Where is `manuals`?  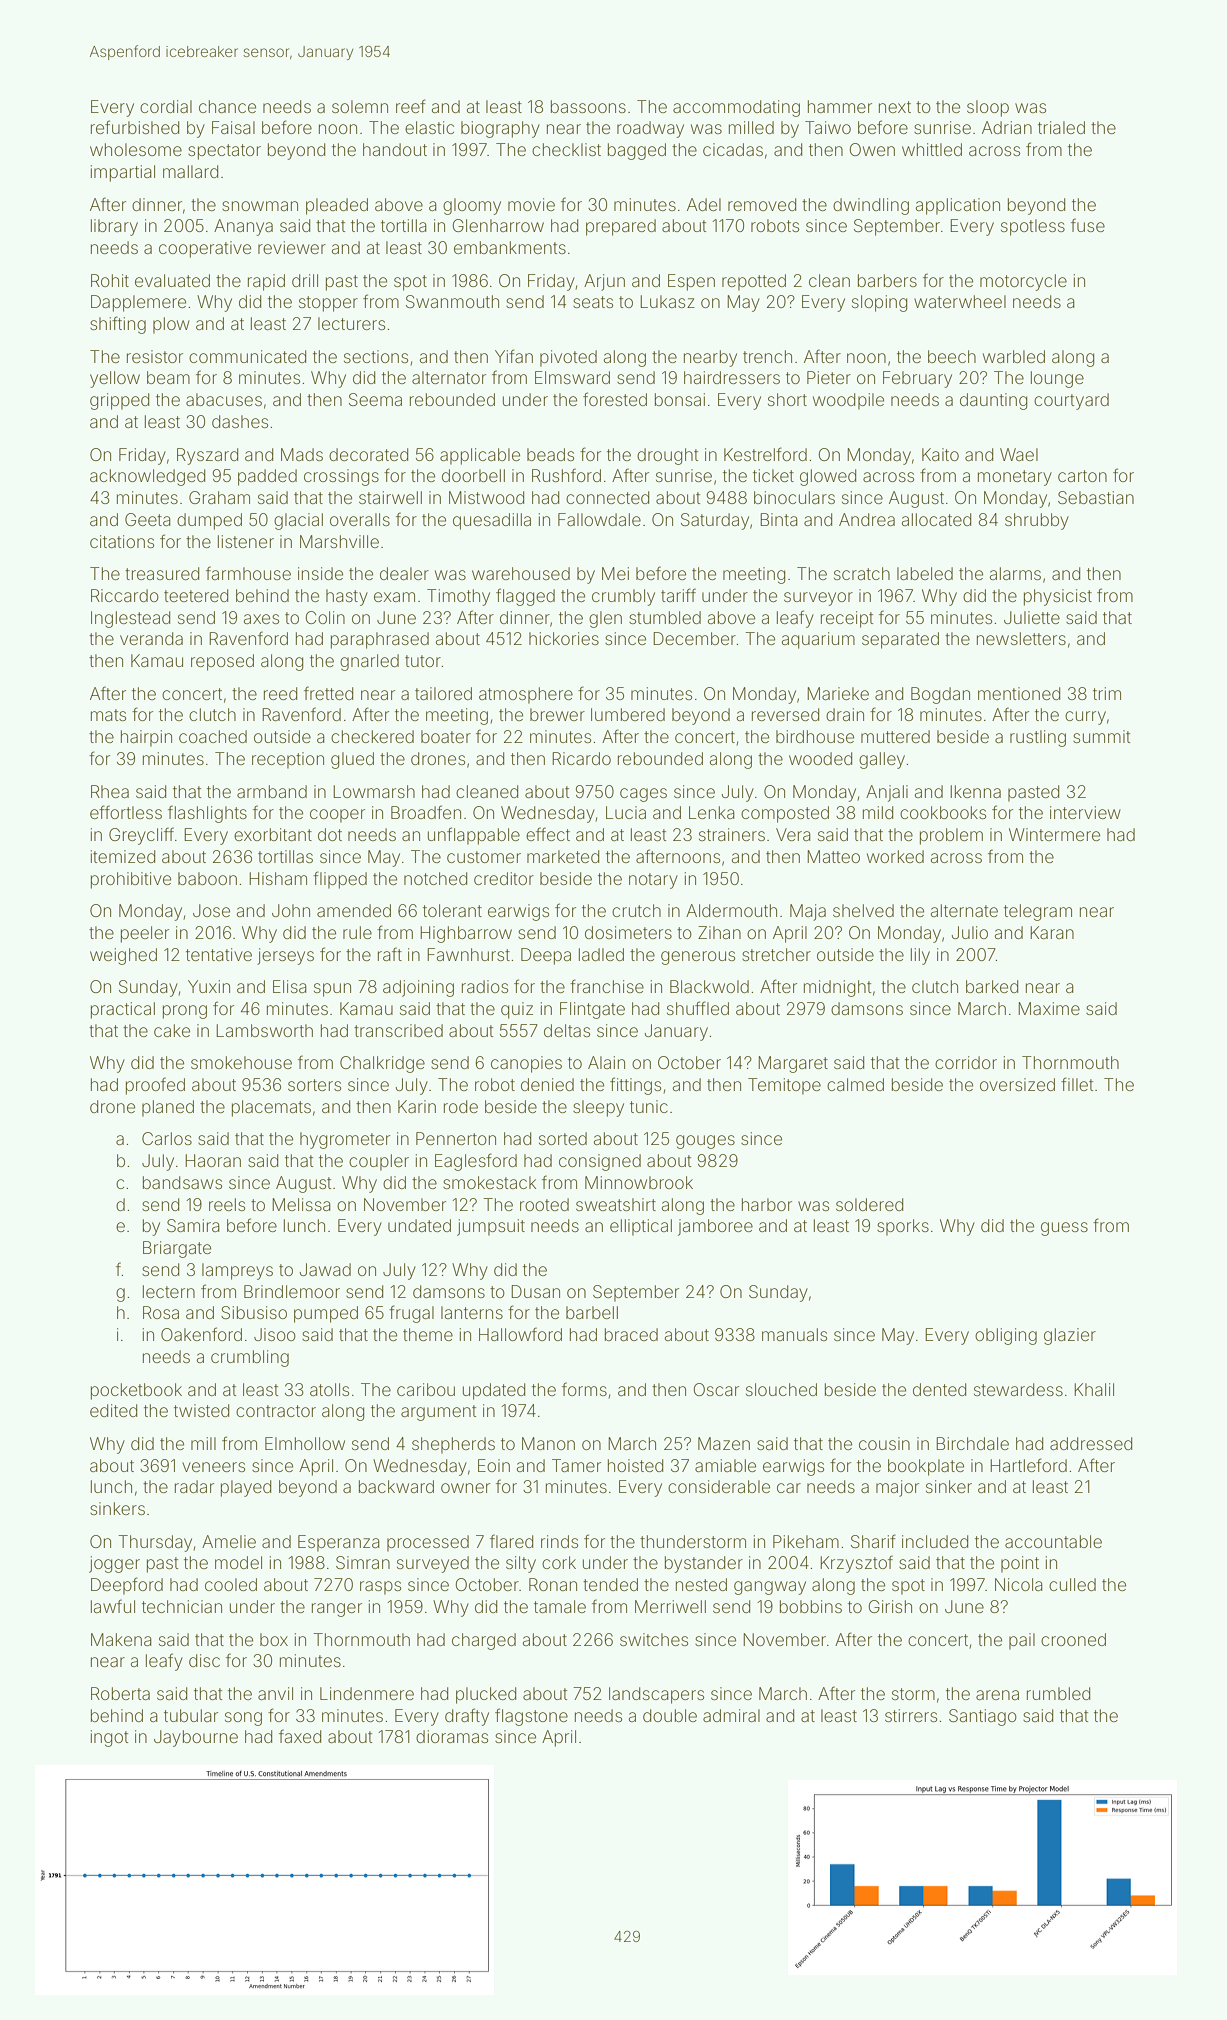 manuals is located at coordinates (794, 1334).
